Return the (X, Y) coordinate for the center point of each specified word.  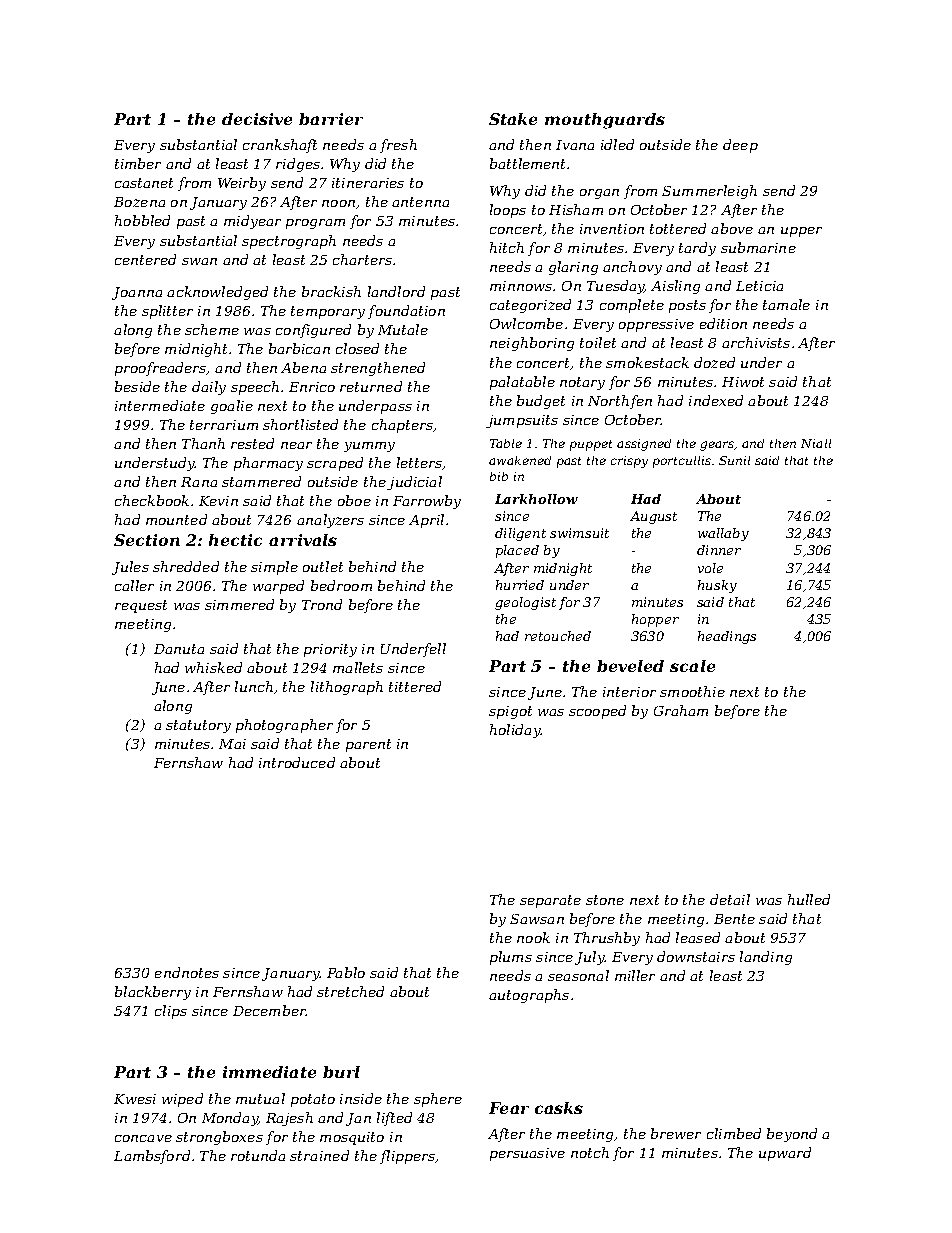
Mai (232, 744)
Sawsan (537, 919)
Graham (681, 710)
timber (138, 163)
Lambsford (152, 1157)
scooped (597, 712)
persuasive (527, 1154)
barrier (331, 119)
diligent (520, 534)
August (653, 517)
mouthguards (605, 121)
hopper (655, 620)
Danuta (179, 649)
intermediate (160, 405)
